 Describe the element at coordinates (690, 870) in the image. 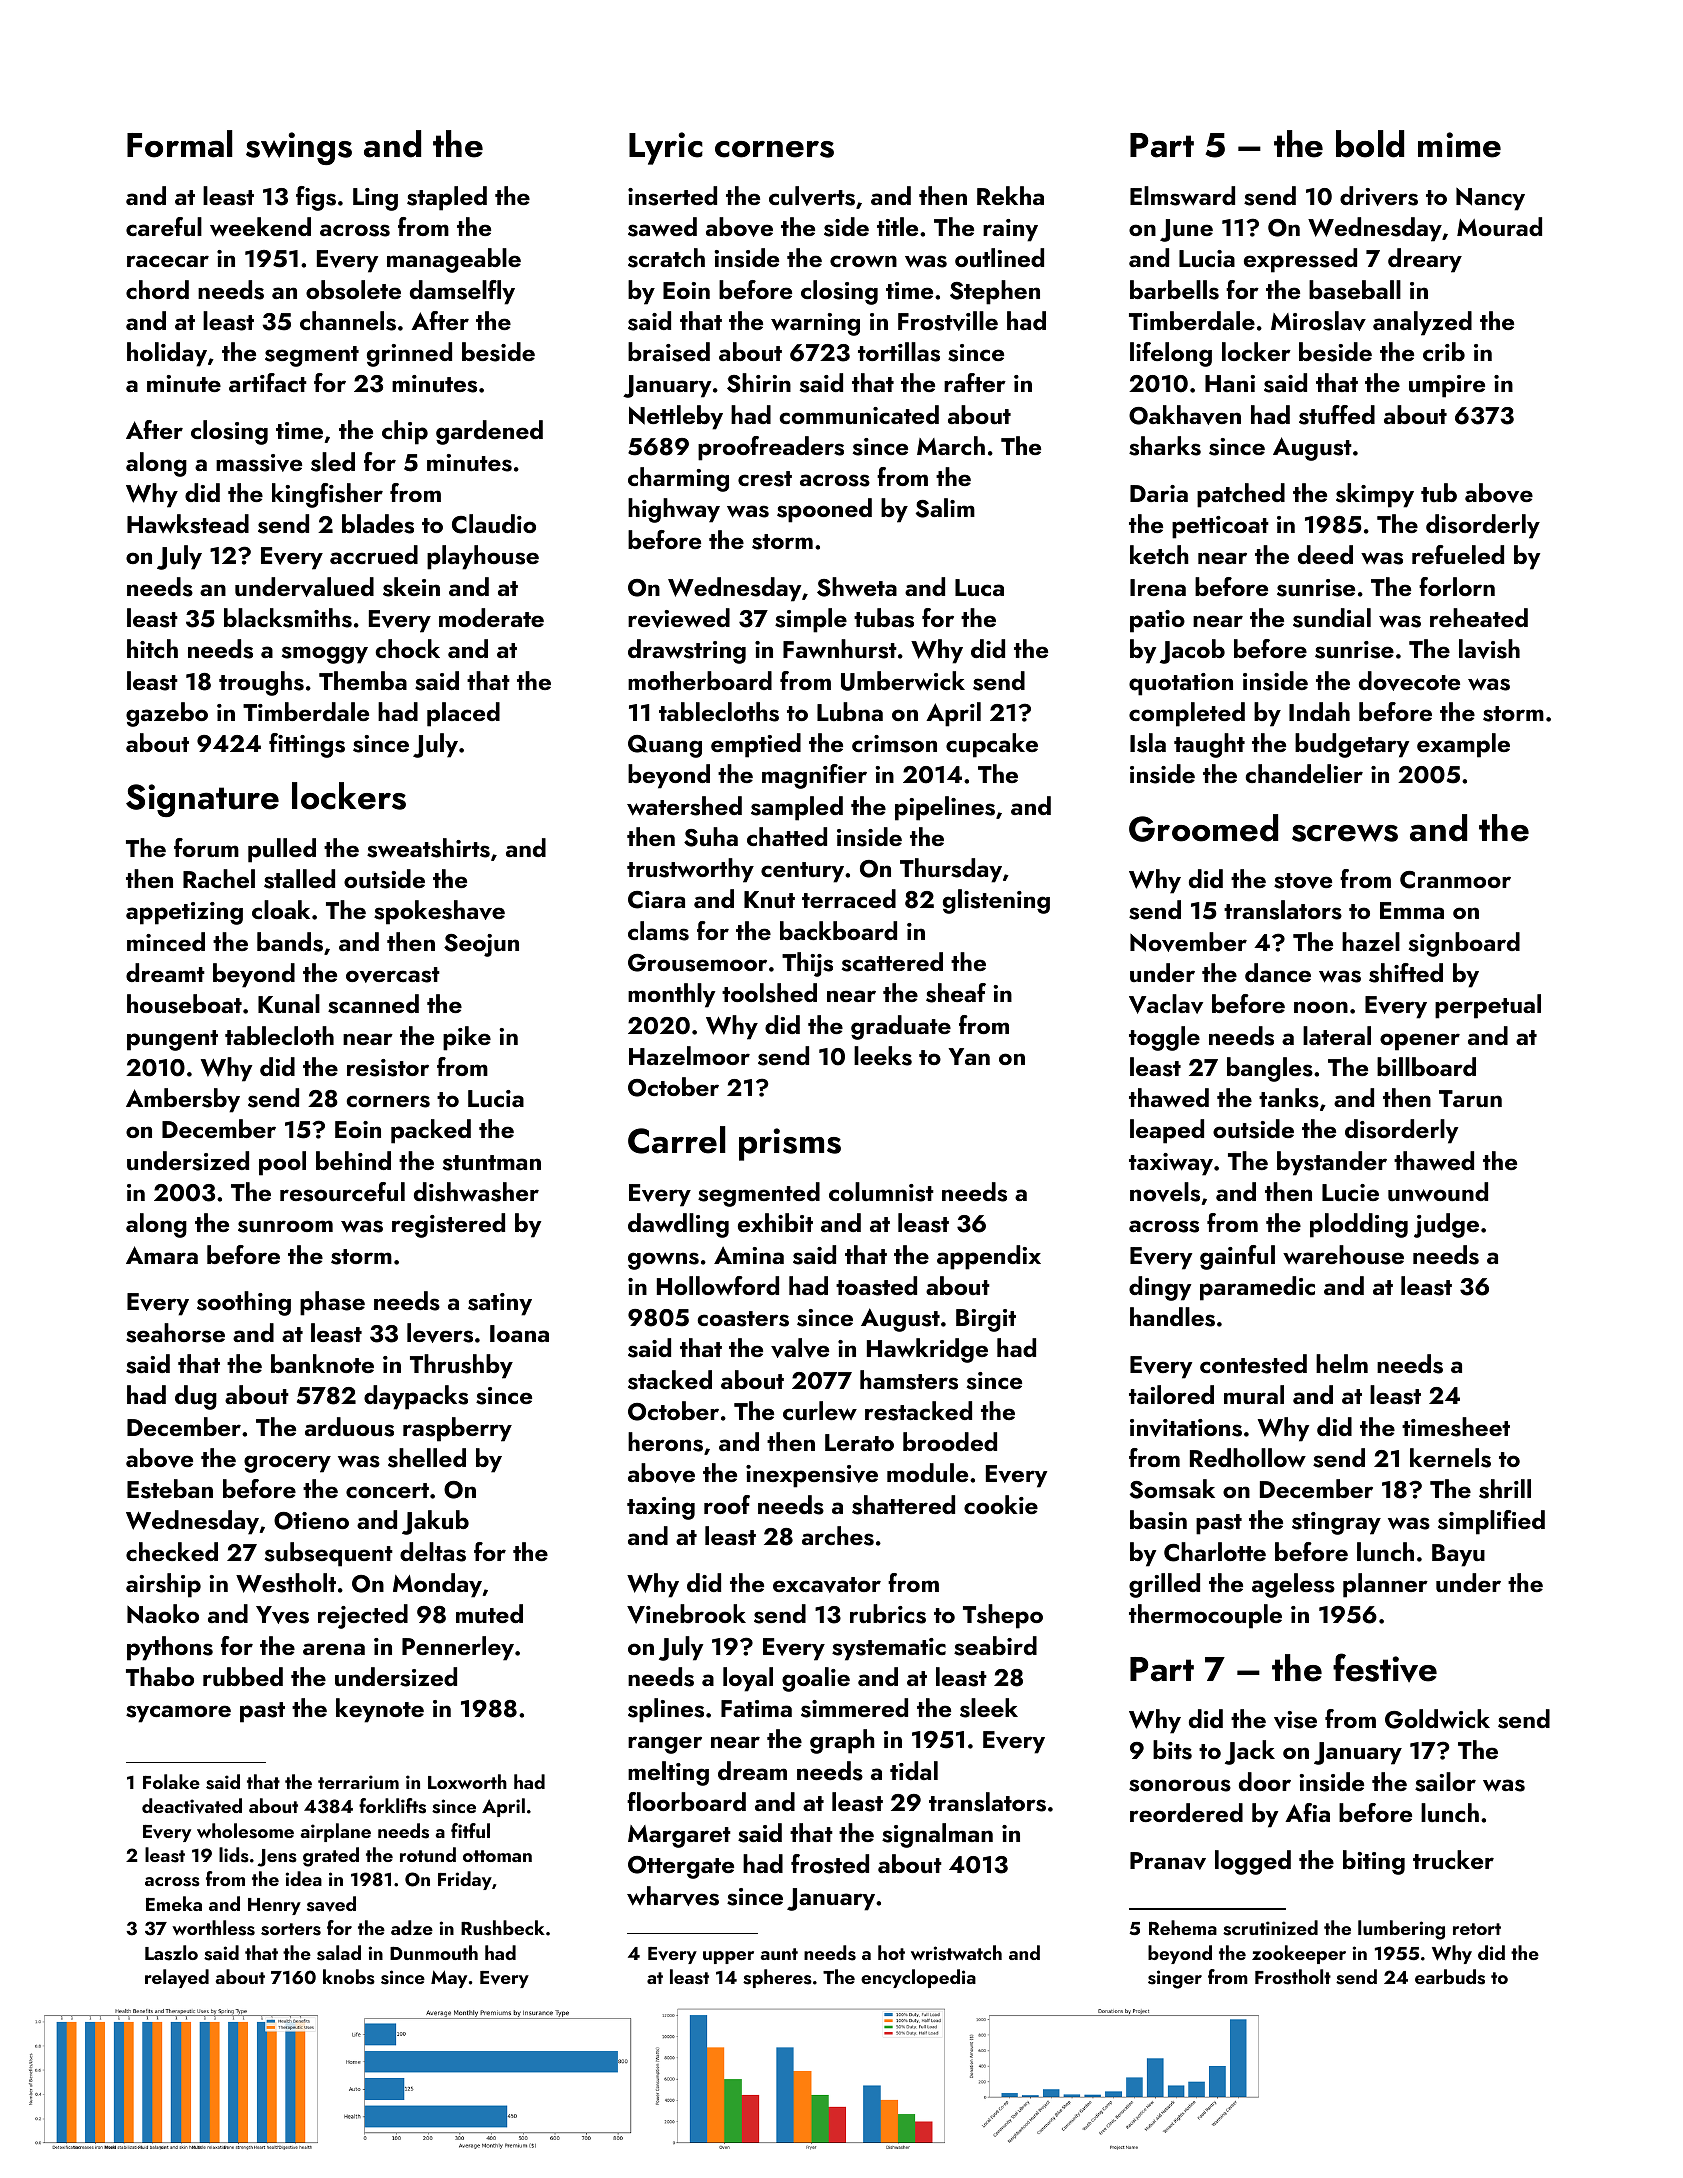

I see `trustworthy` at that location.
